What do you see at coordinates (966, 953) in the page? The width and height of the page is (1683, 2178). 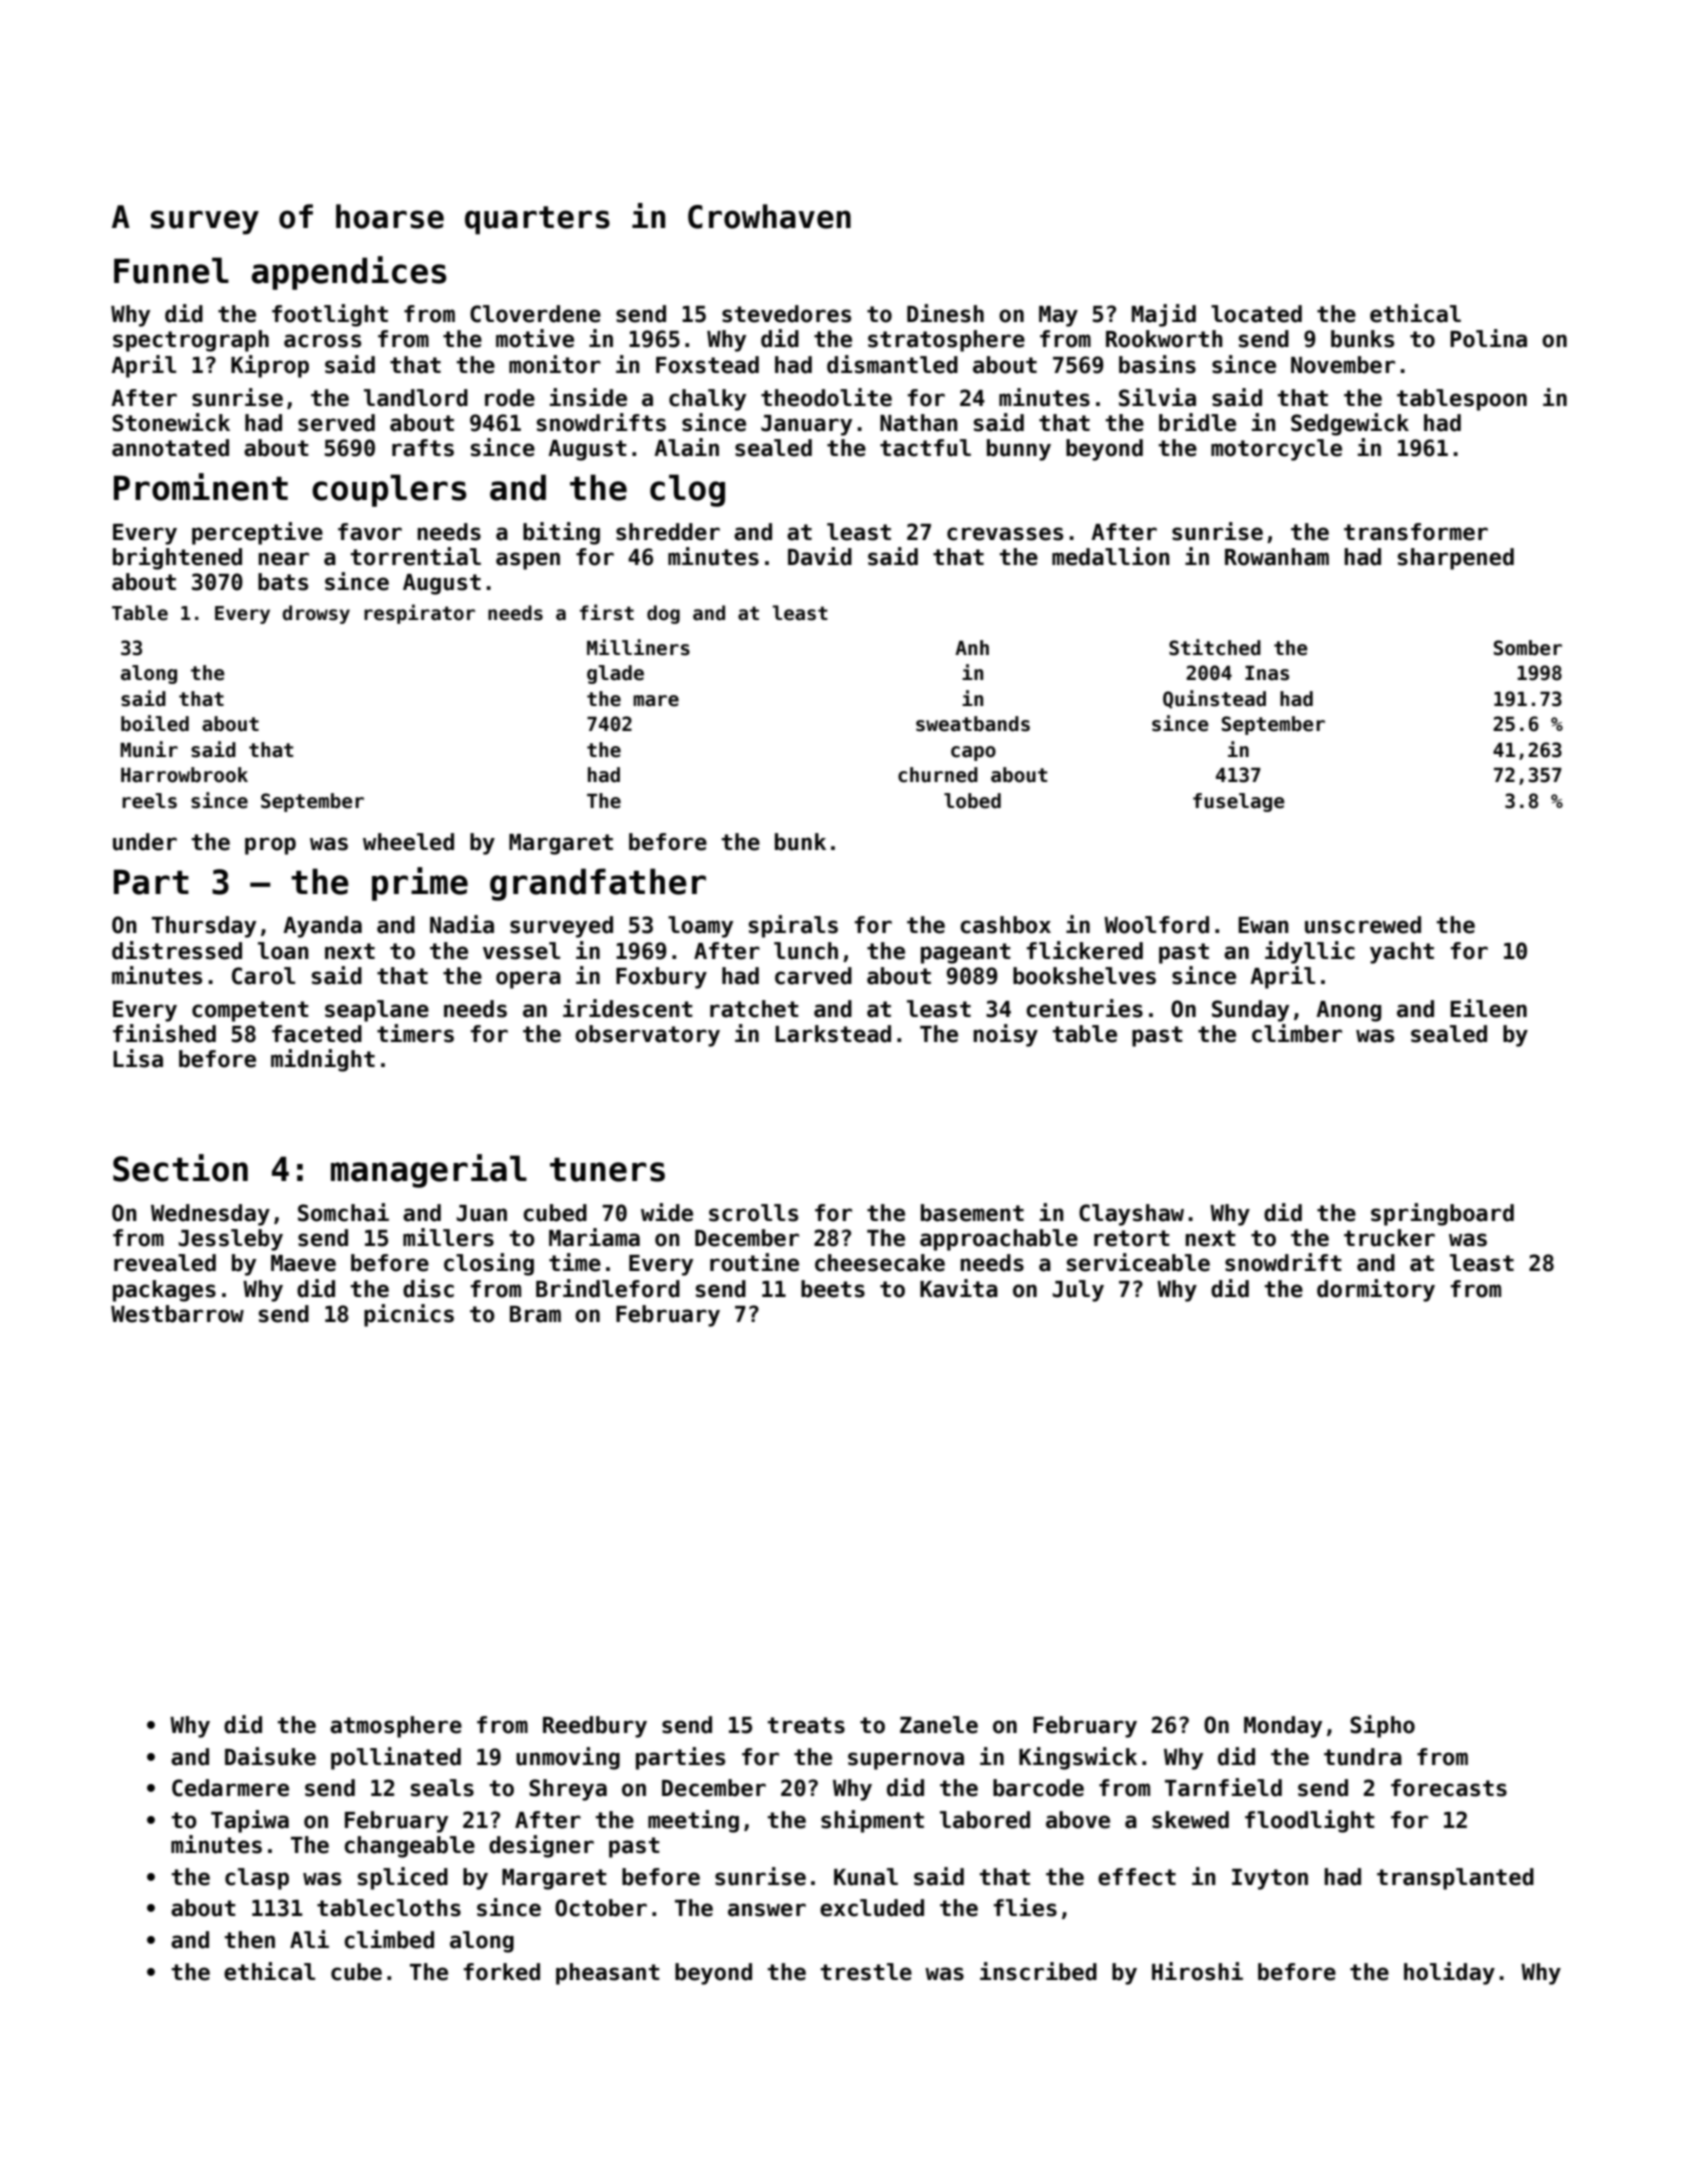 I see `pageant` at bounding box center [966, 953].
